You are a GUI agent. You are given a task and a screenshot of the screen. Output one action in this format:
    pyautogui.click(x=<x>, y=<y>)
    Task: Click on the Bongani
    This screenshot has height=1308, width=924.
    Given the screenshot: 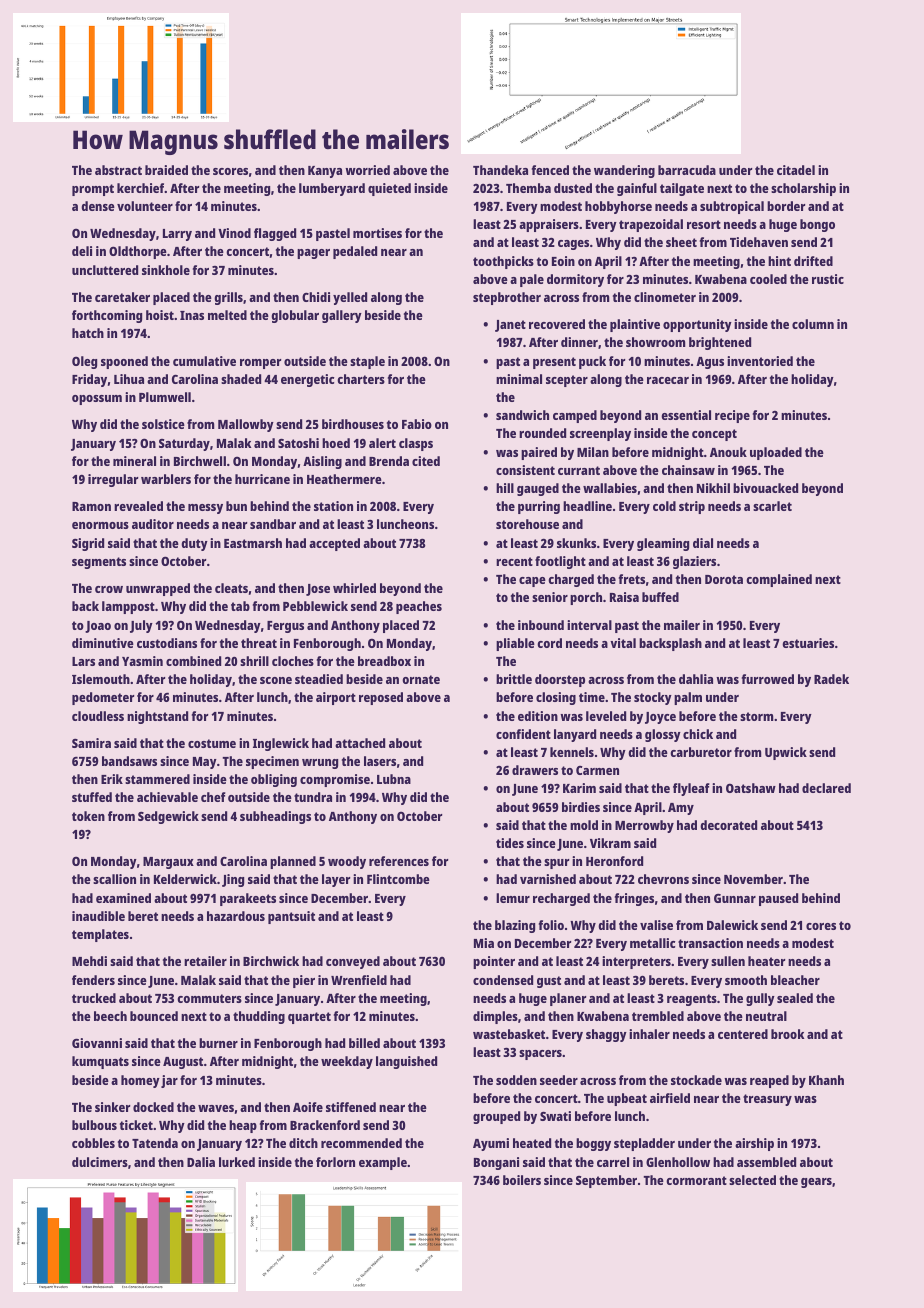 What is the action you would take?
    pyautogui.click(x=496, y=1163)
